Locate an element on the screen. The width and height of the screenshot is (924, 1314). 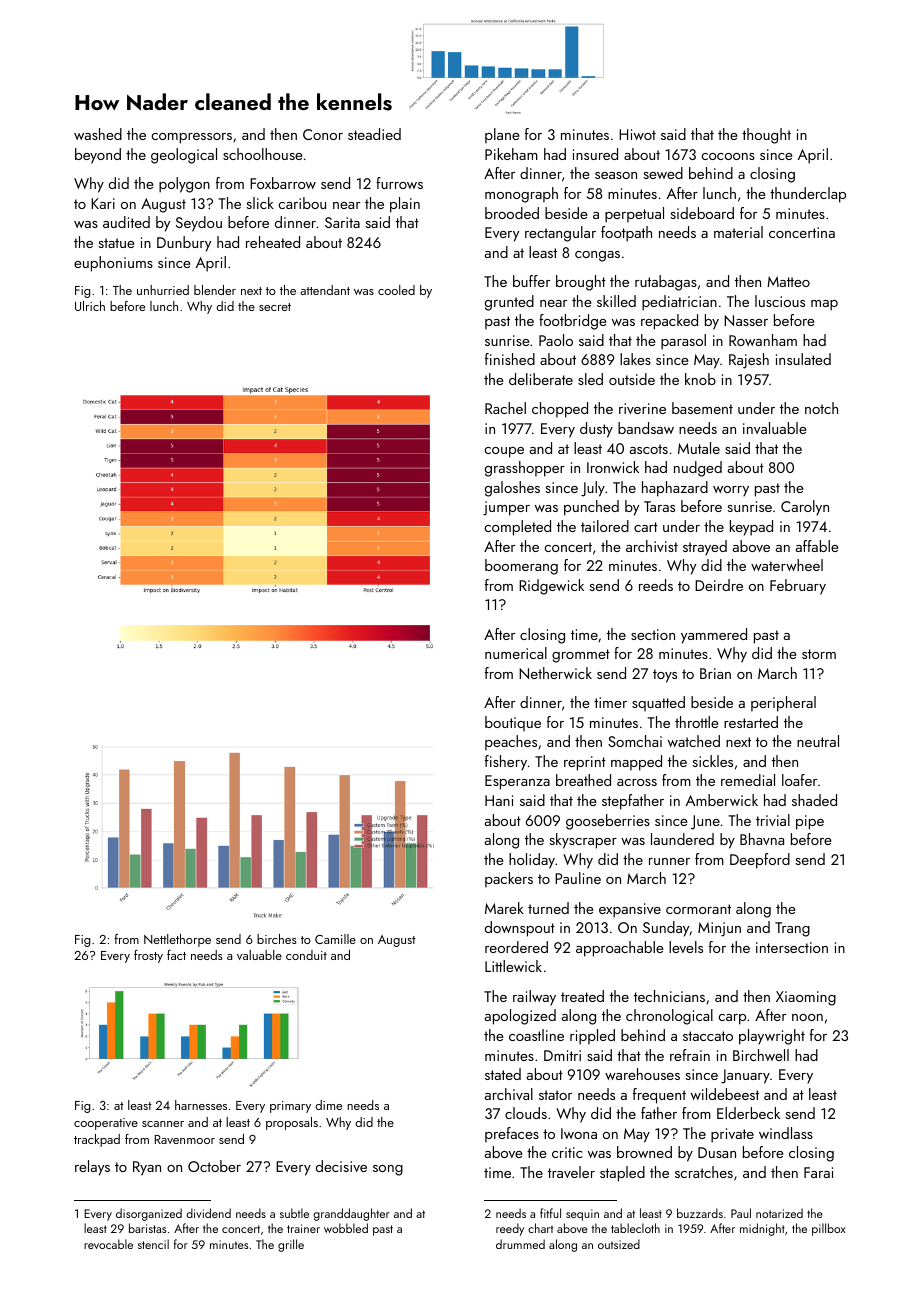
brought is located at coordinates (581, 283).
